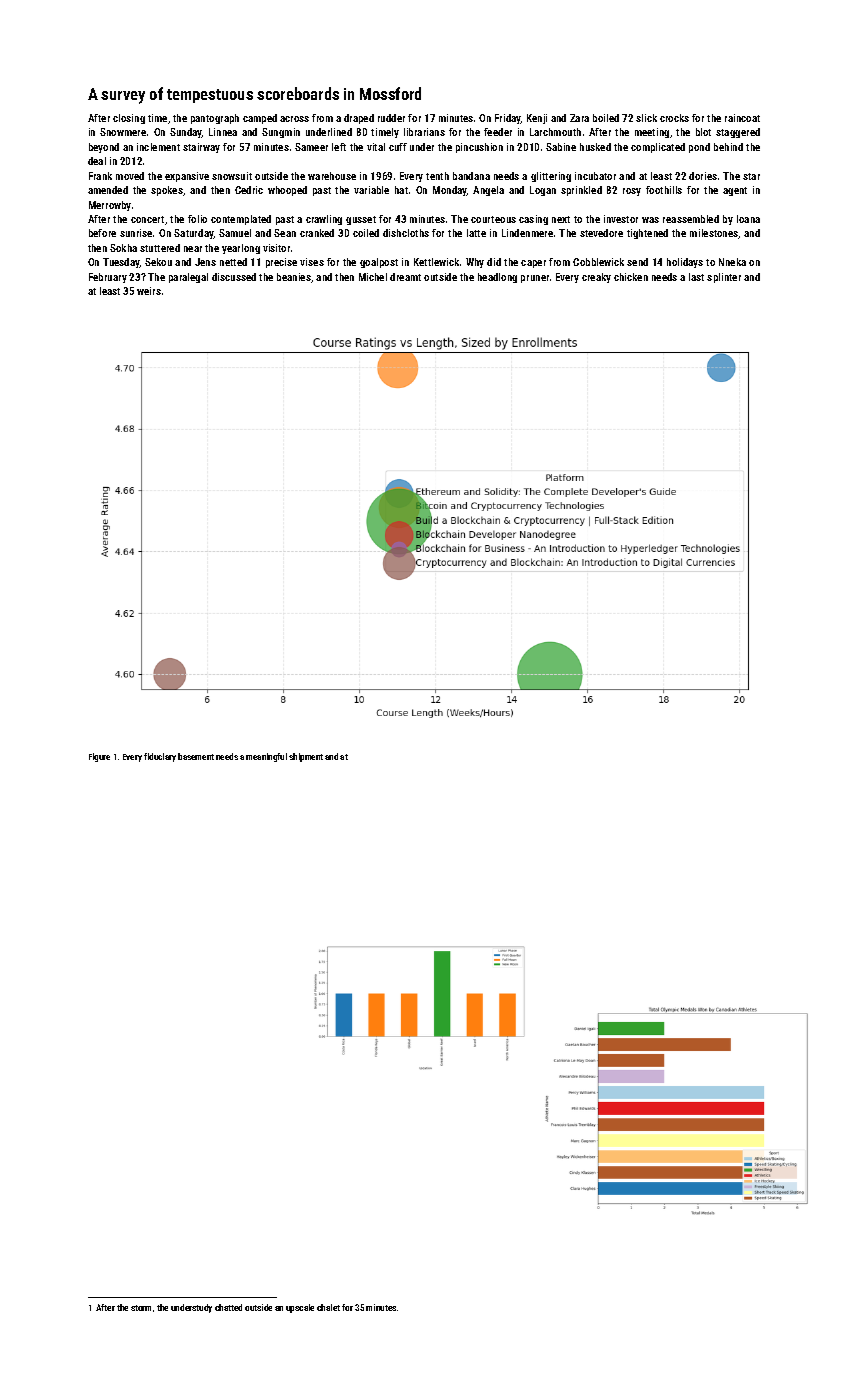 This document has height=1400, width=849. I want to click on splinter, so click(724, 278).
